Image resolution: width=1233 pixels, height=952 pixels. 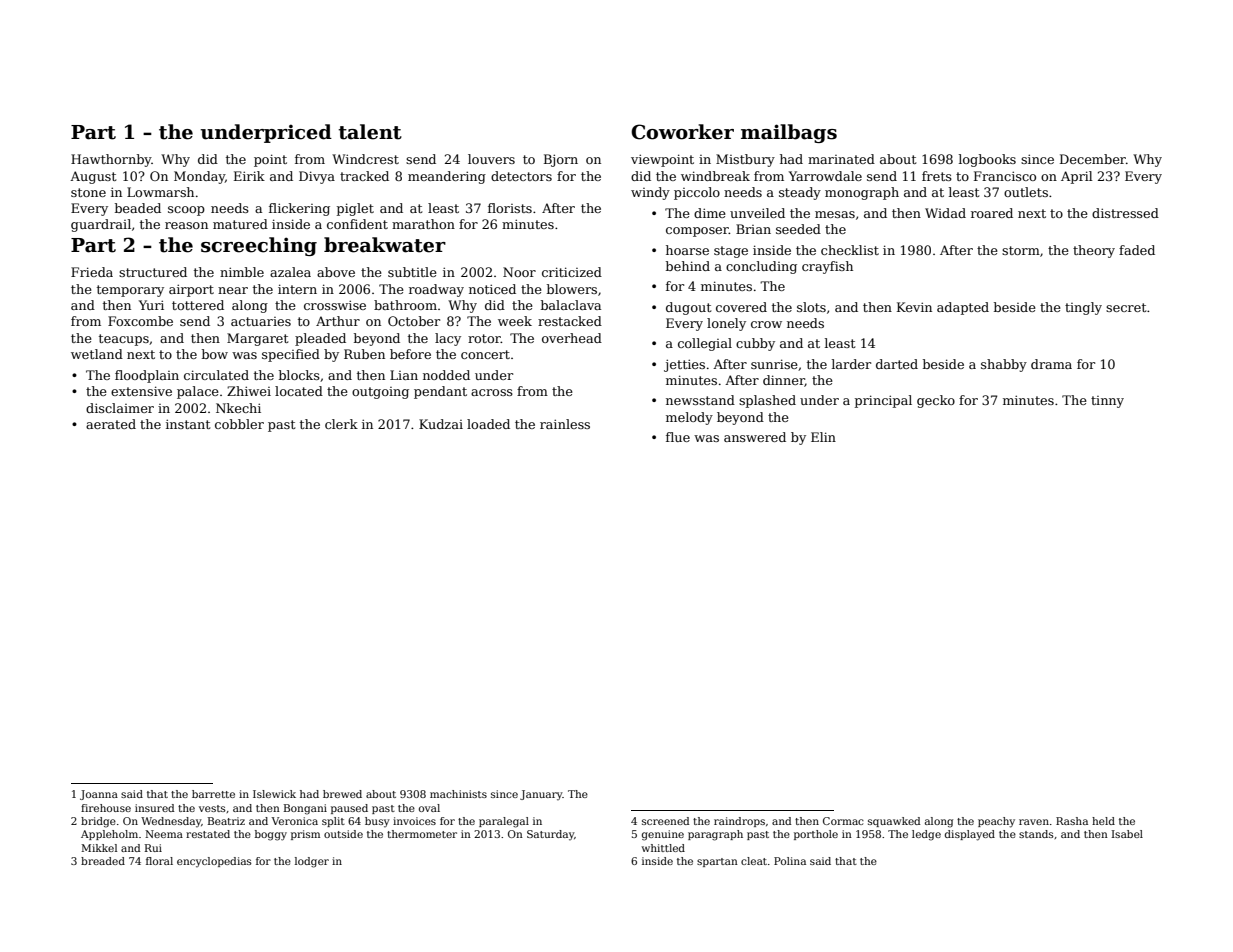 What do you see at coordinates (199, 177) in the screenshot?
I see `Monday` at bounding box center [199, 177].
